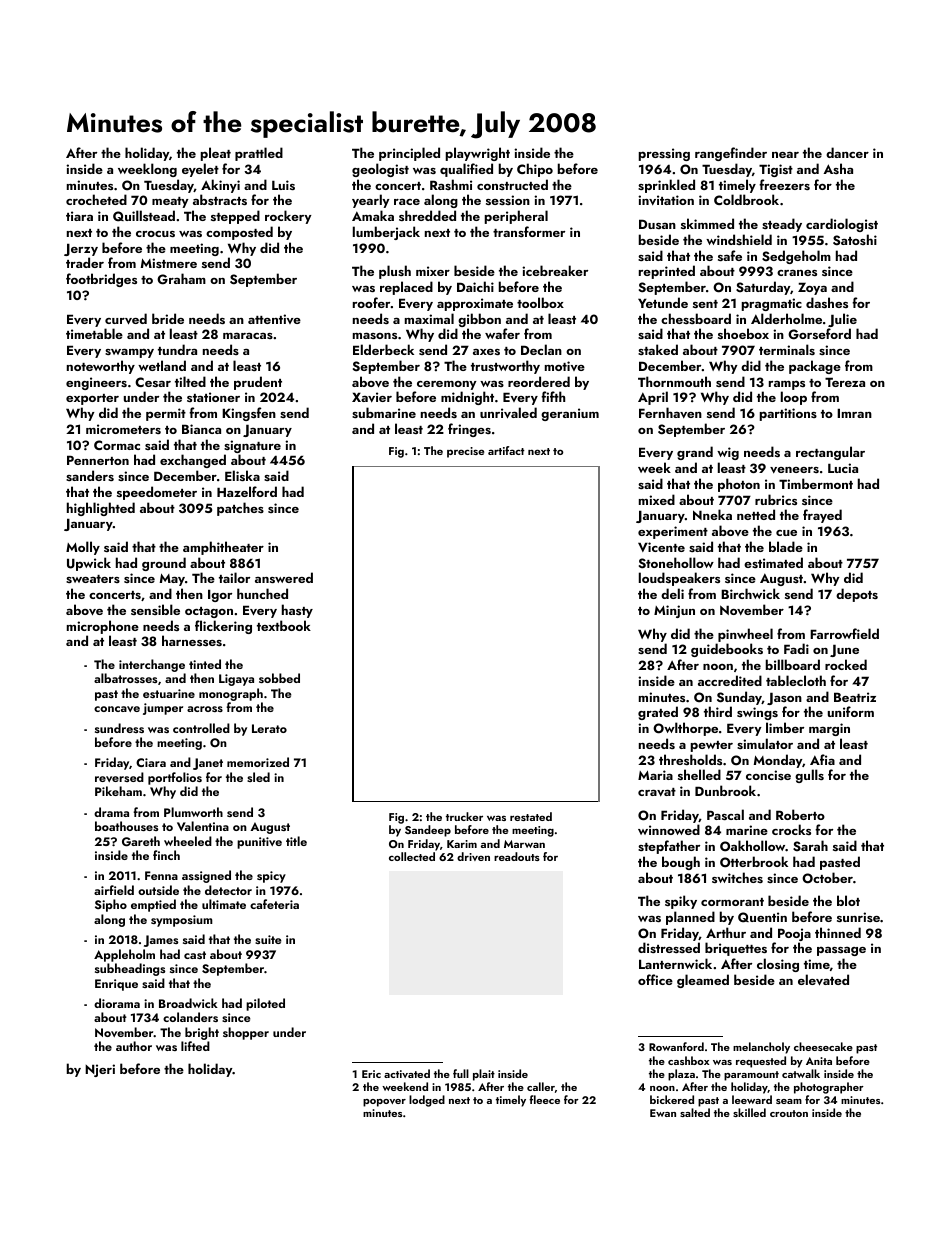 The height and width of the page is (1233, 952). Describe the element at coordinates (785, 155) in the page. I see `near` at that location.
